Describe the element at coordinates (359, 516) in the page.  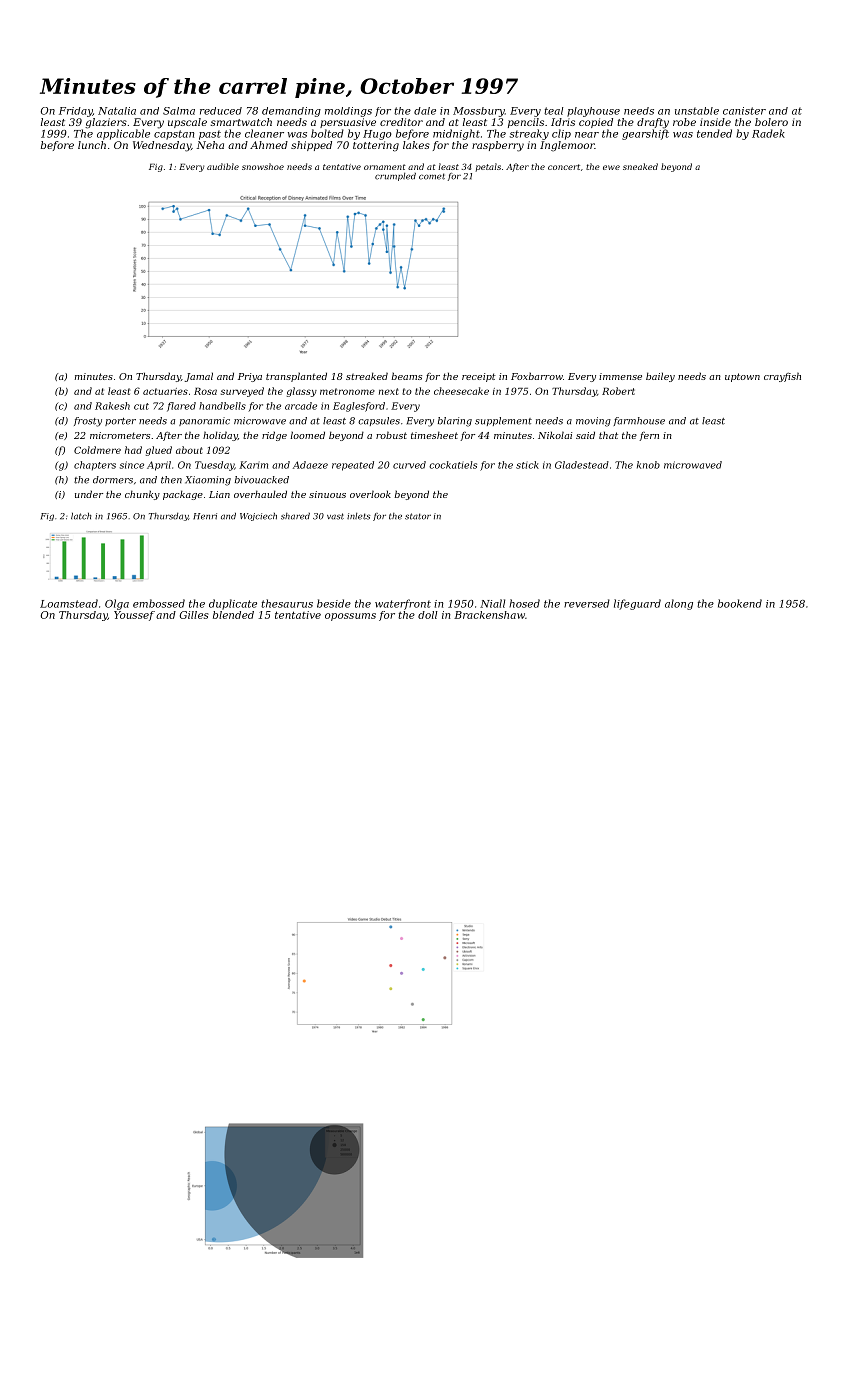
I see `inlets` at that location.
